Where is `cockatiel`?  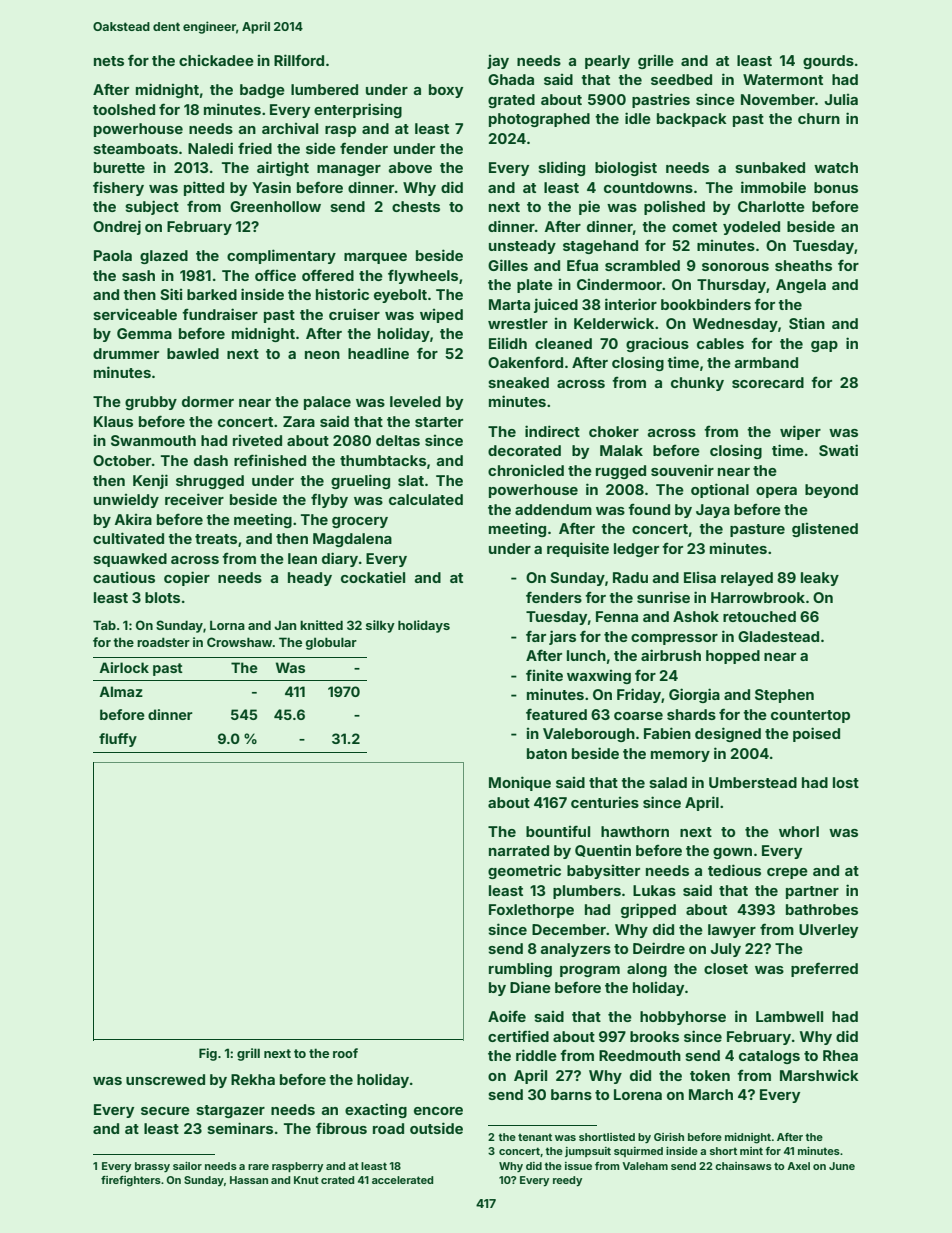
cockatiel is located at coordinates (373, 577).
